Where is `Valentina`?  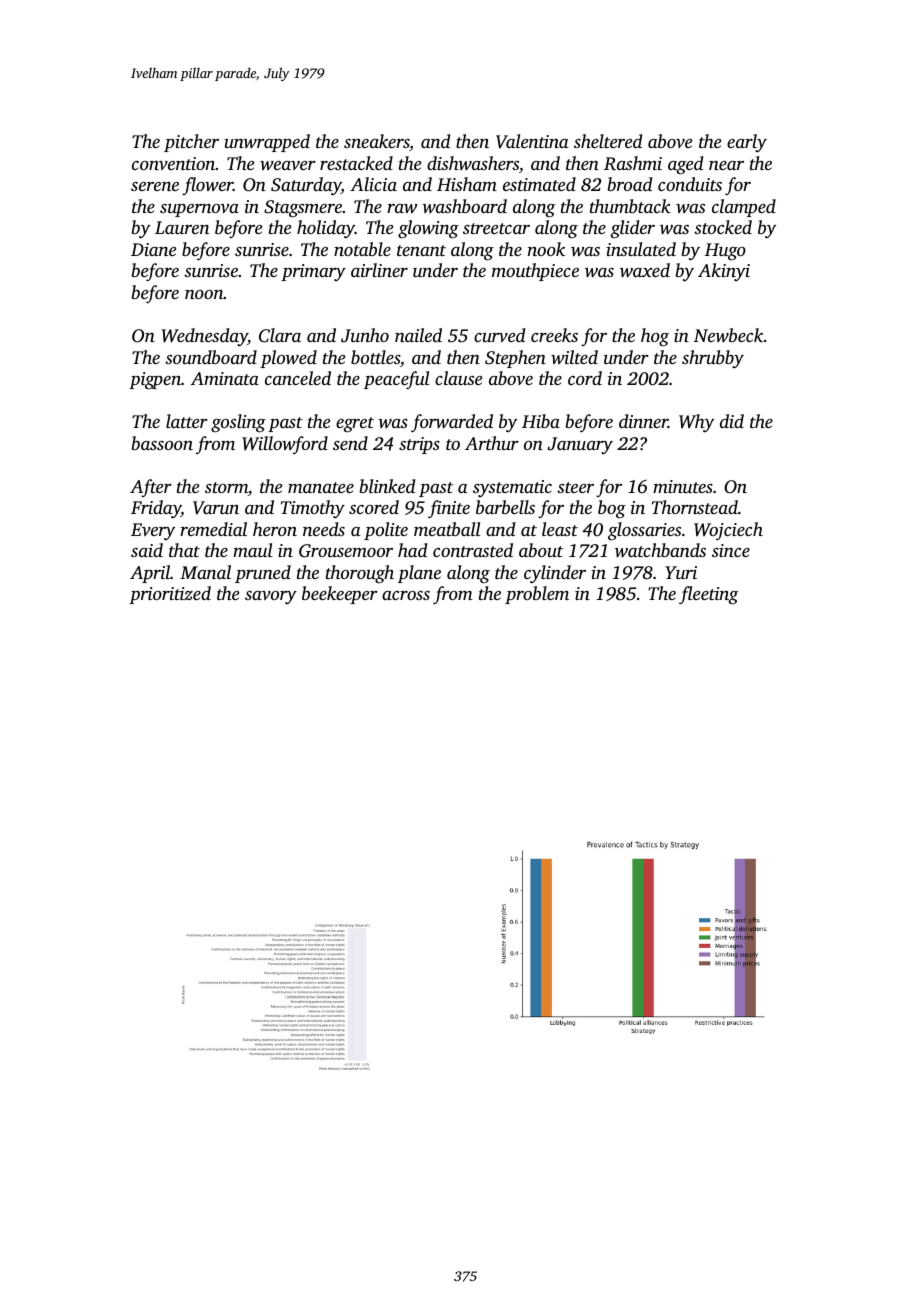
Valentina is located at coordinates (532, 141).
